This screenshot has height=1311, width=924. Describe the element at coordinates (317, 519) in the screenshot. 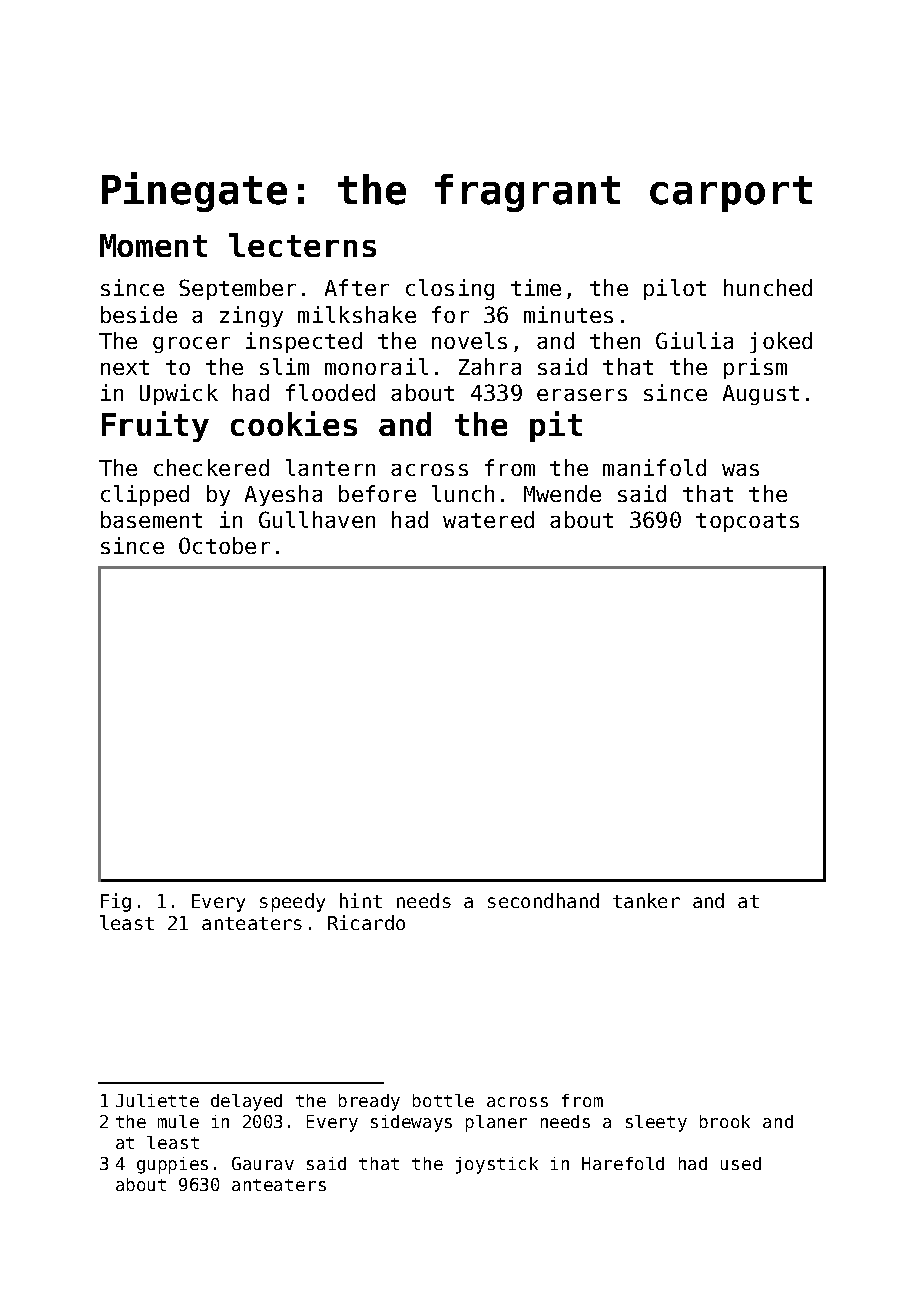

I see `Gullhaven` at that location.
